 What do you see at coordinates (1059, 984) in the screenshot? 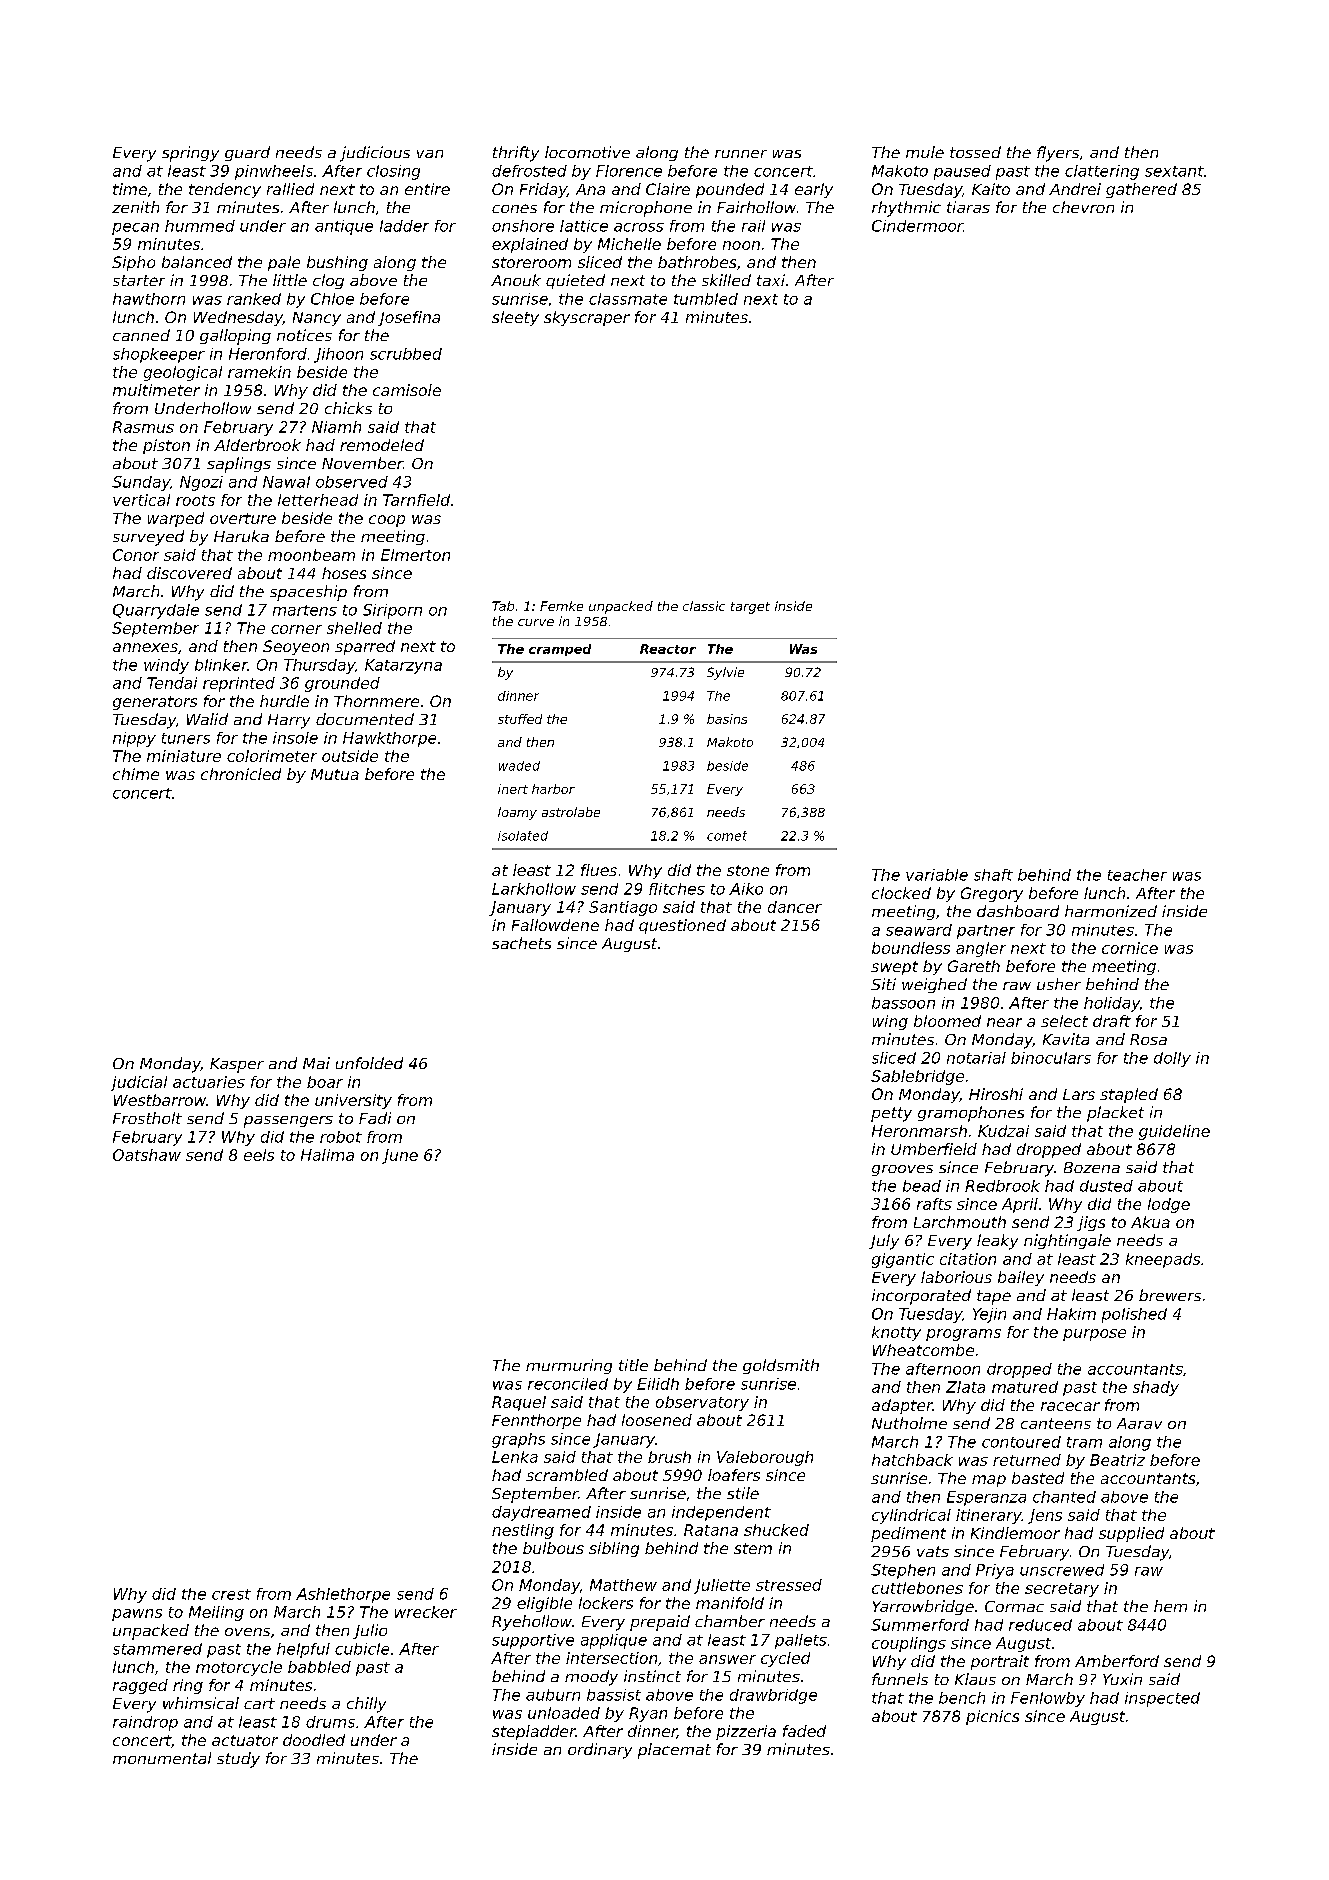
I see `usher` at bounding box center [1059, 984].
